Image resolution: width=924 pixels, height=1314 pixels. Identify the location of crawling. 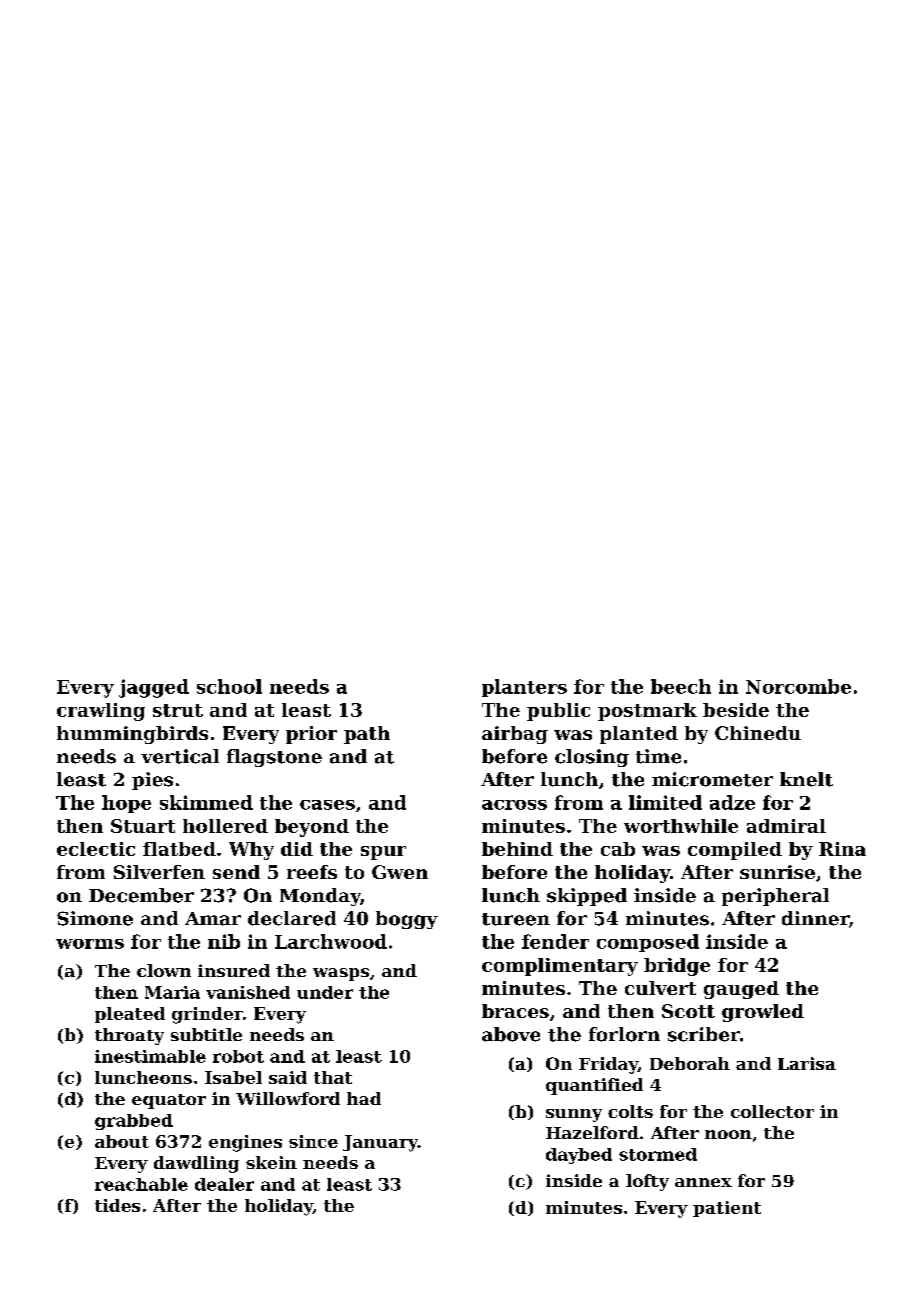
(101, 712).
